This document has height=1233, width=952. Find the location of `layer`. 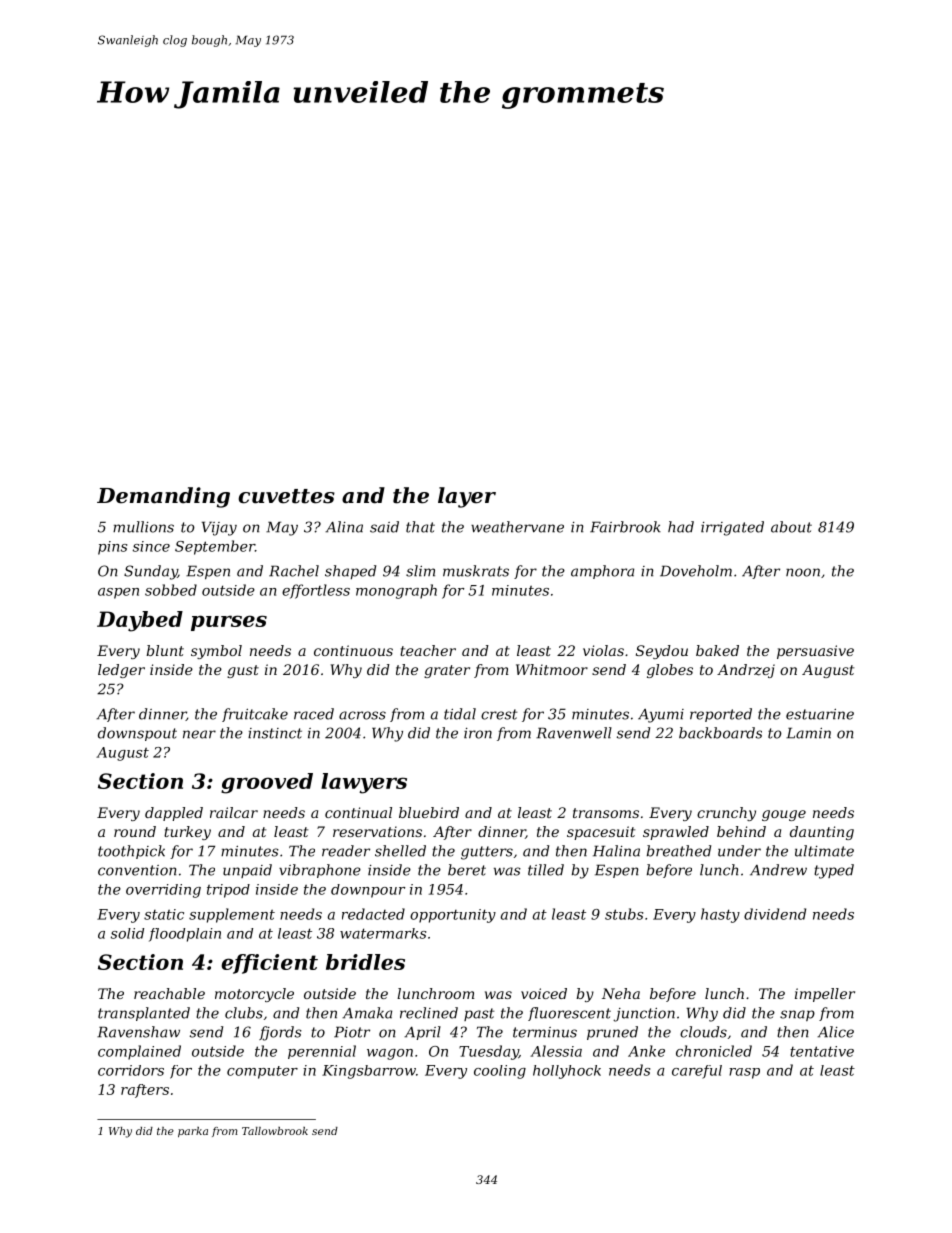

layer is located at coordinates (467, 497).
